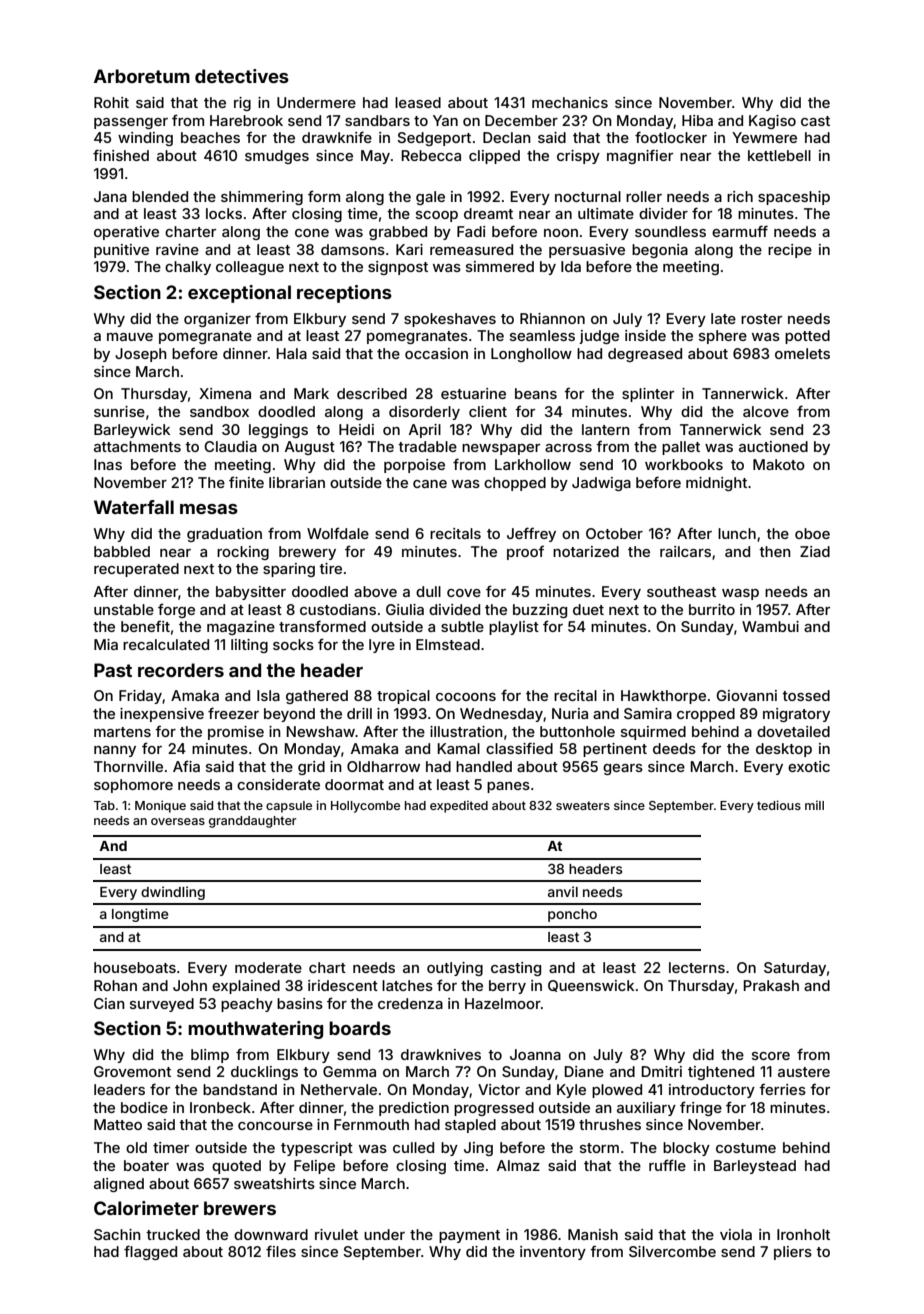  What do you see at coordinates (583, 805) in the screenshot?
I see `sweaters` at bounding box center [583, 805].
